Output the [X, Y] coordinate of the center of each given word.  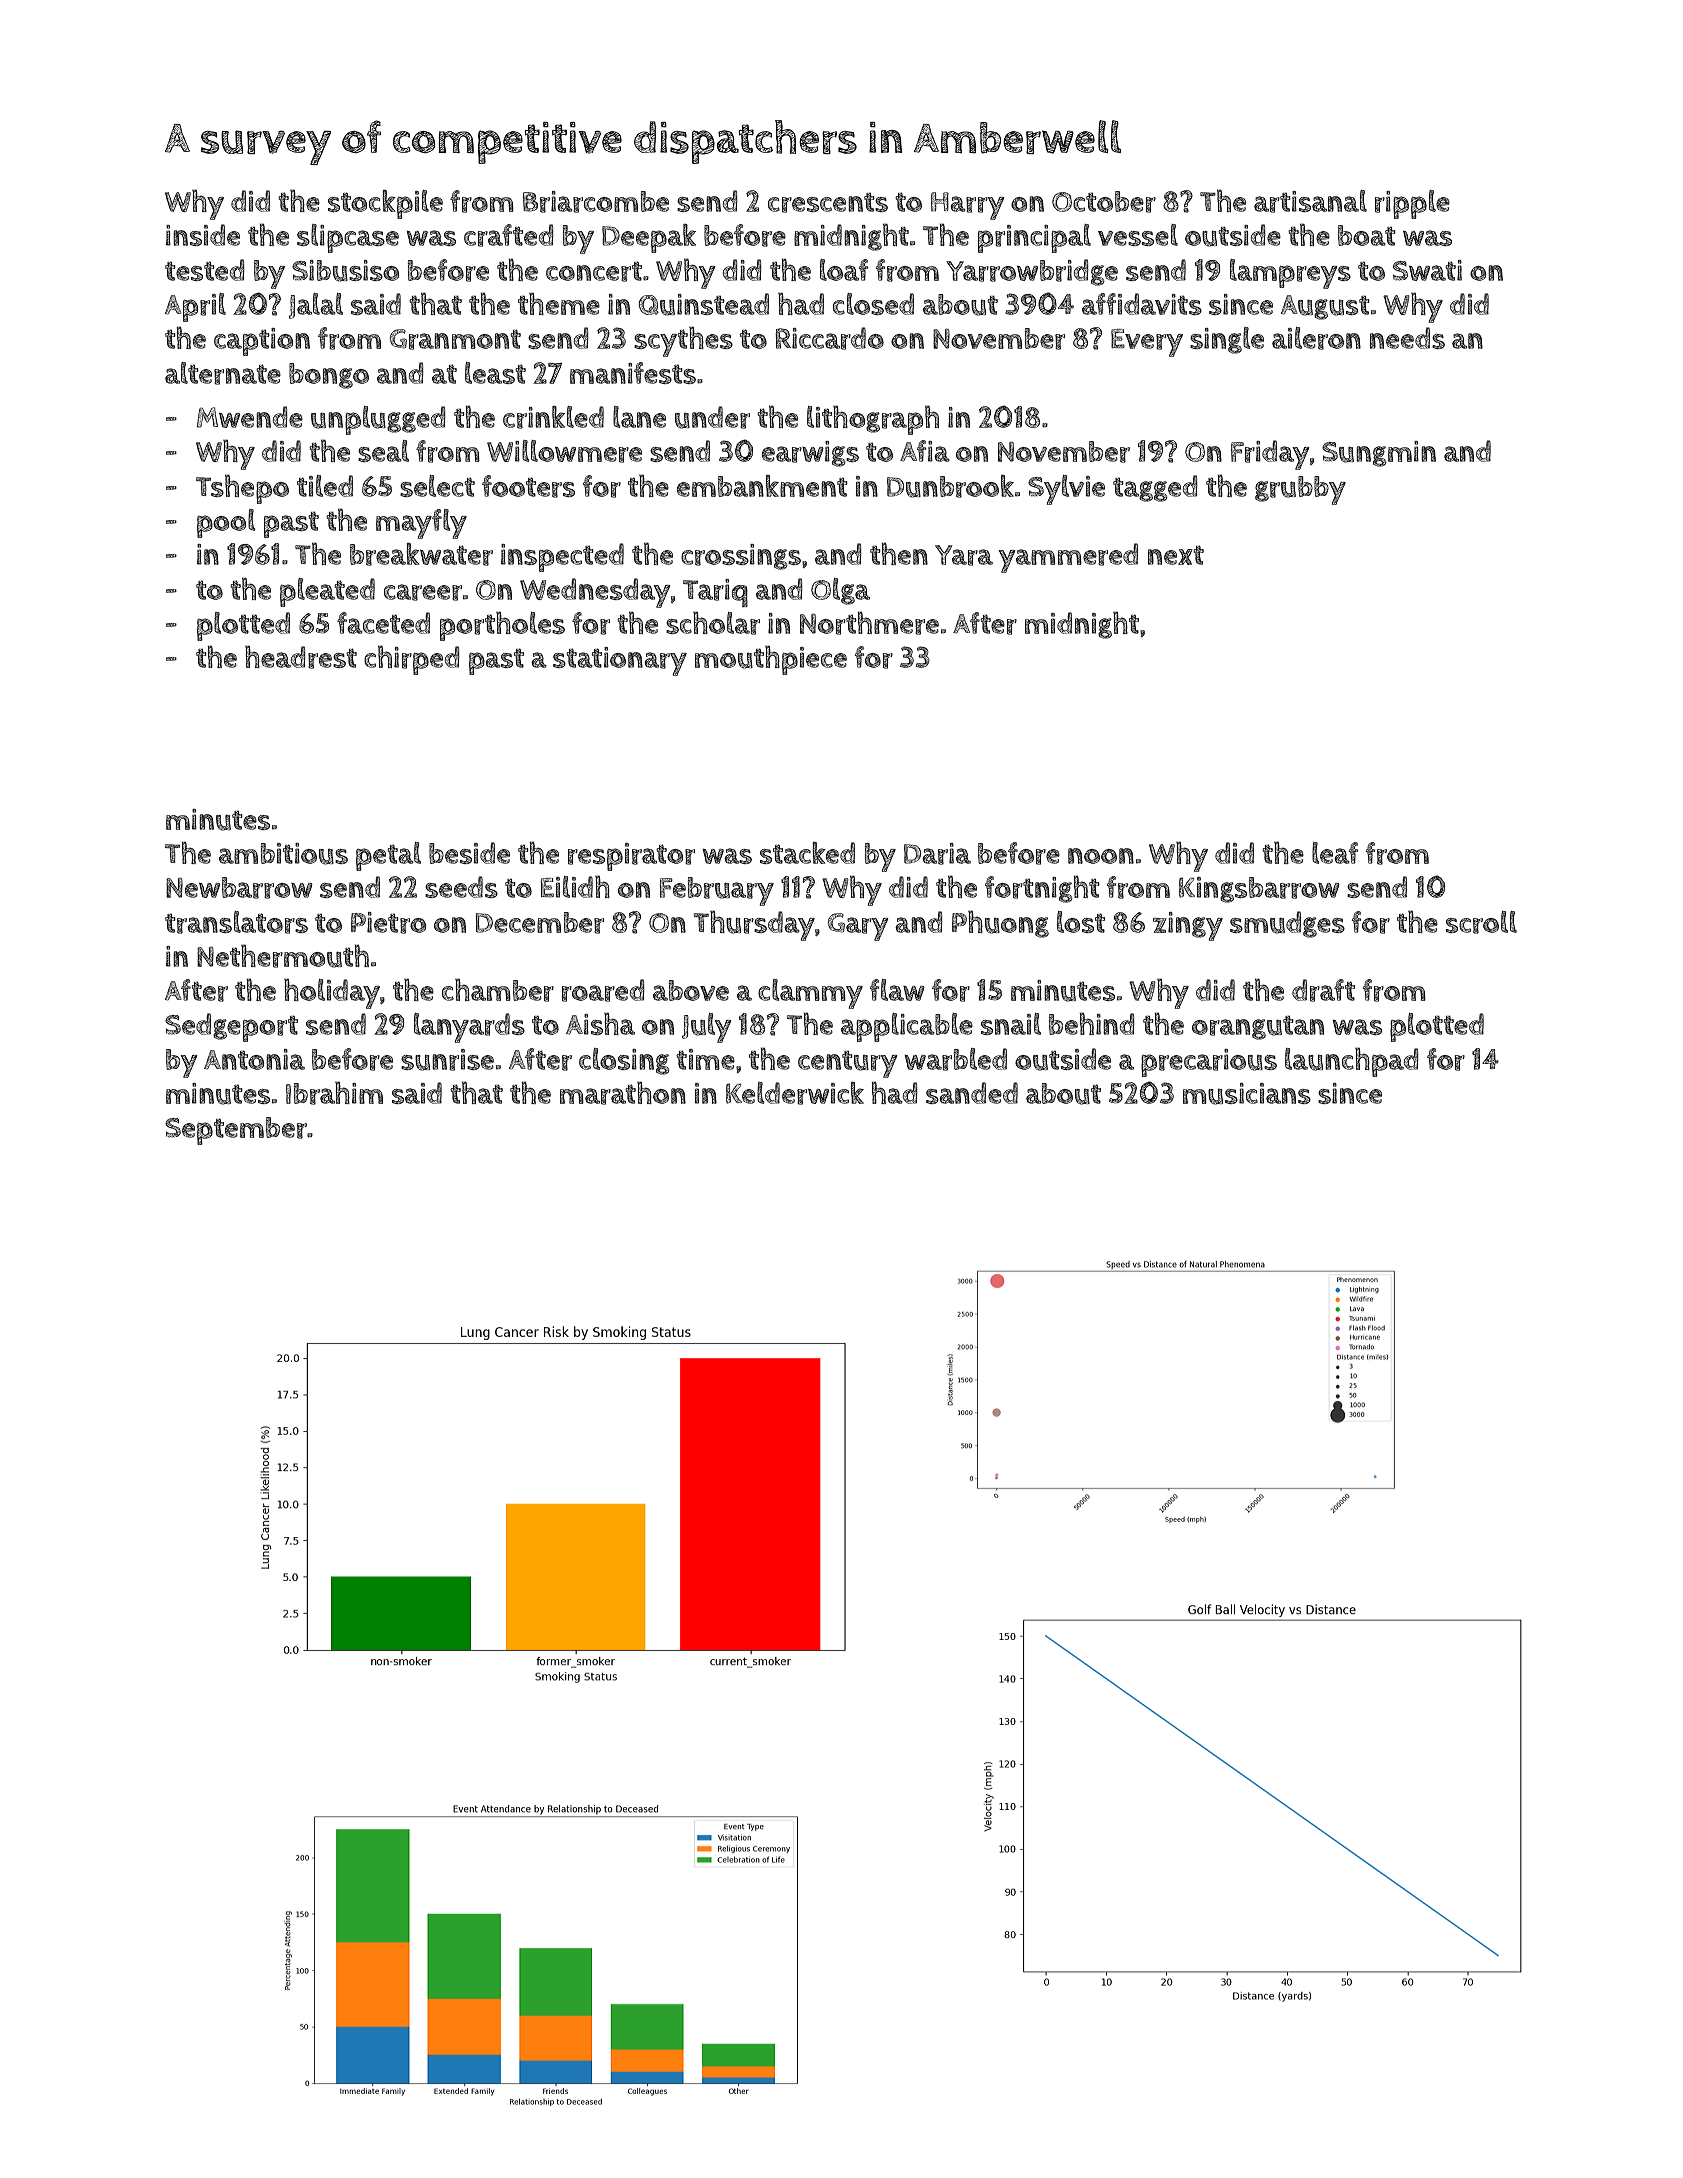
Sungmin [1379, 454]
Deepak [649, 238]
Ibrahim [334, 1093]
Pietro [388, 923]
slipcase [348, 238]
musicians [1247, 1094]
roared [603, 990]
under [712, 417]
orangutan [1258, 1028]
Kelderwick [795, 1093]
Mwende [250, 417]
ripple [1412, 204]
